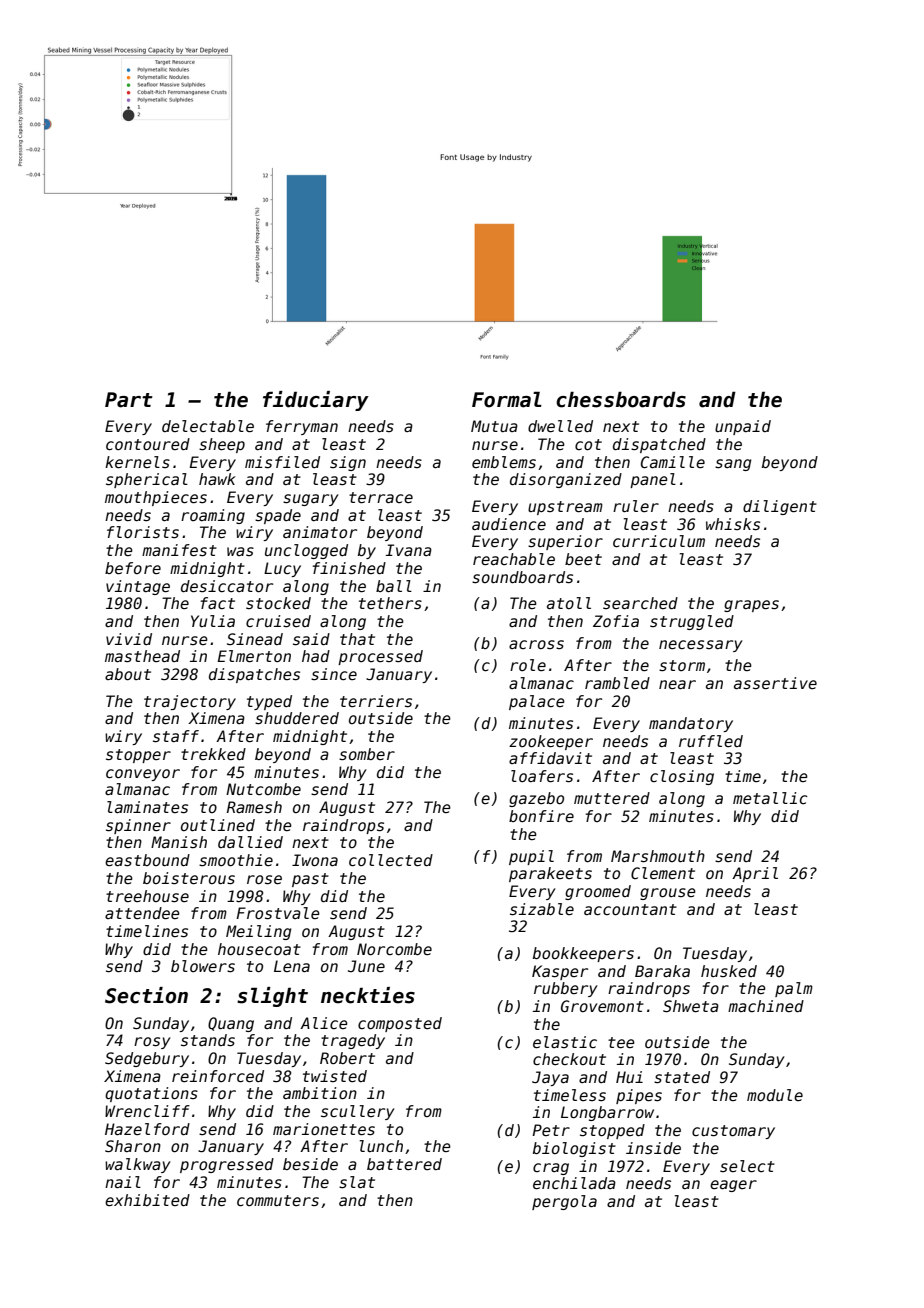  Describe the element at coordinates (213, 754) in the document. I see `trekked` at that location.
